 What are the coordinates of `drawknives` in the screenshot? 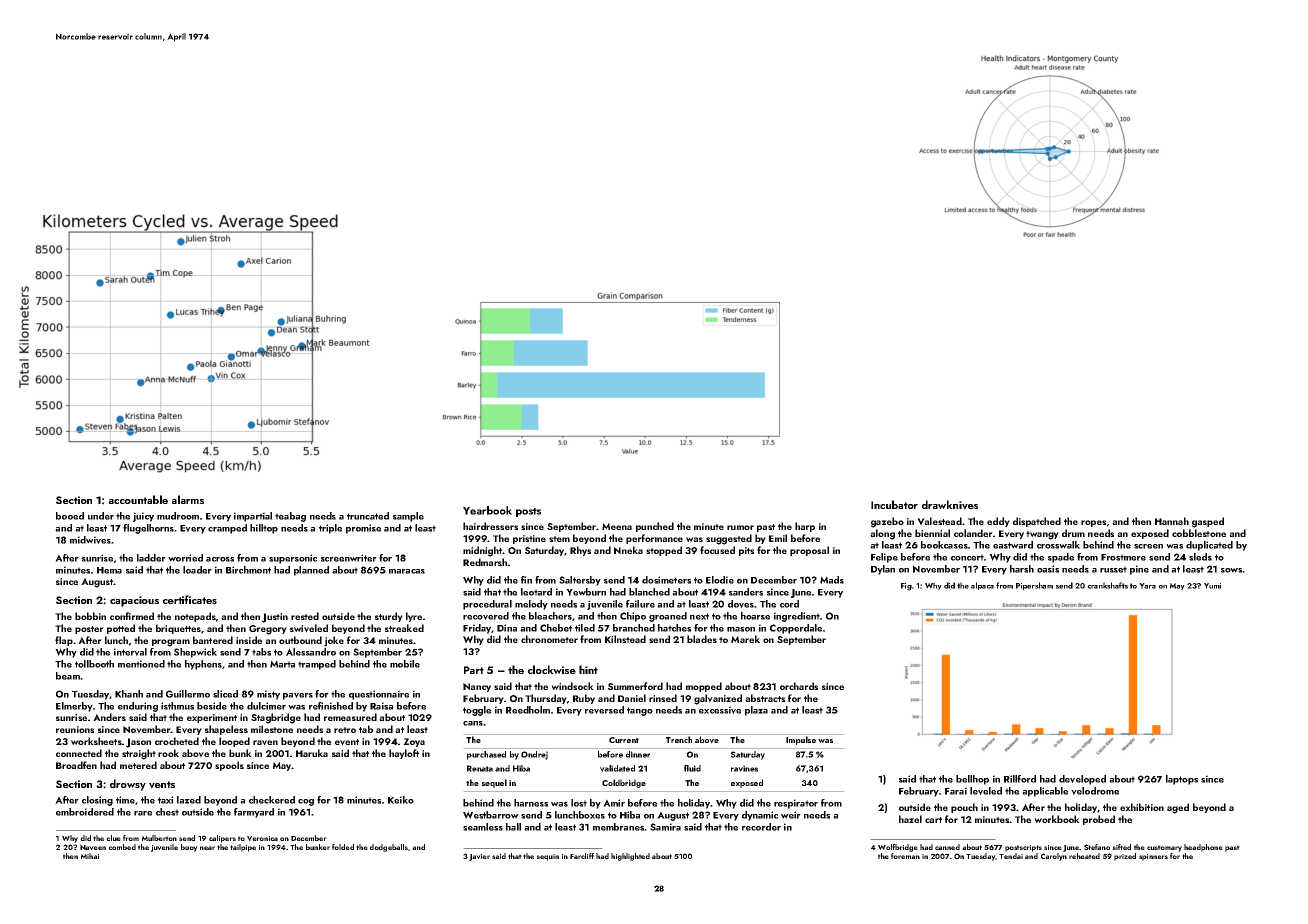 It's located at (950, 505).
